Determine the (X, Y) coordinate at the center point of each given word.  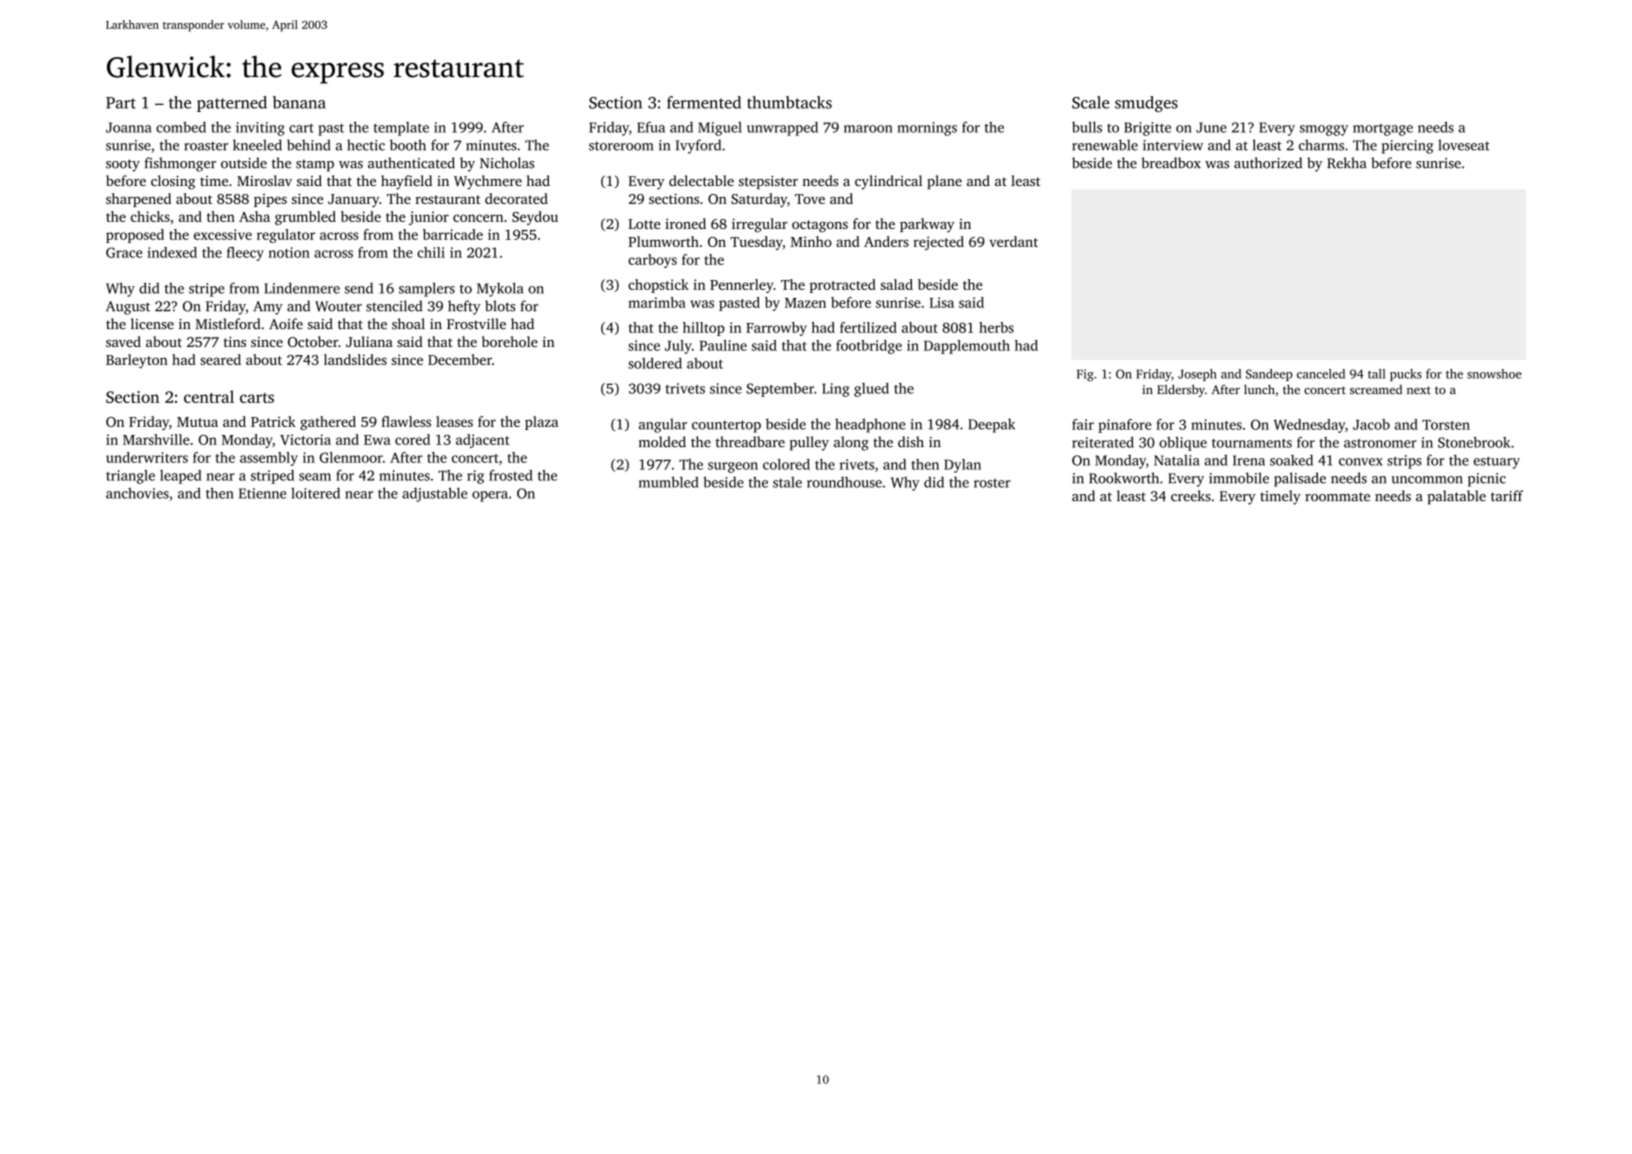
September (780, 390)
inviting (260, 129)
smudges (1146, 104)
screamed (1376, 389)
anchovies (137, 493)
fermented (704, 102)
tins (235, 341)
